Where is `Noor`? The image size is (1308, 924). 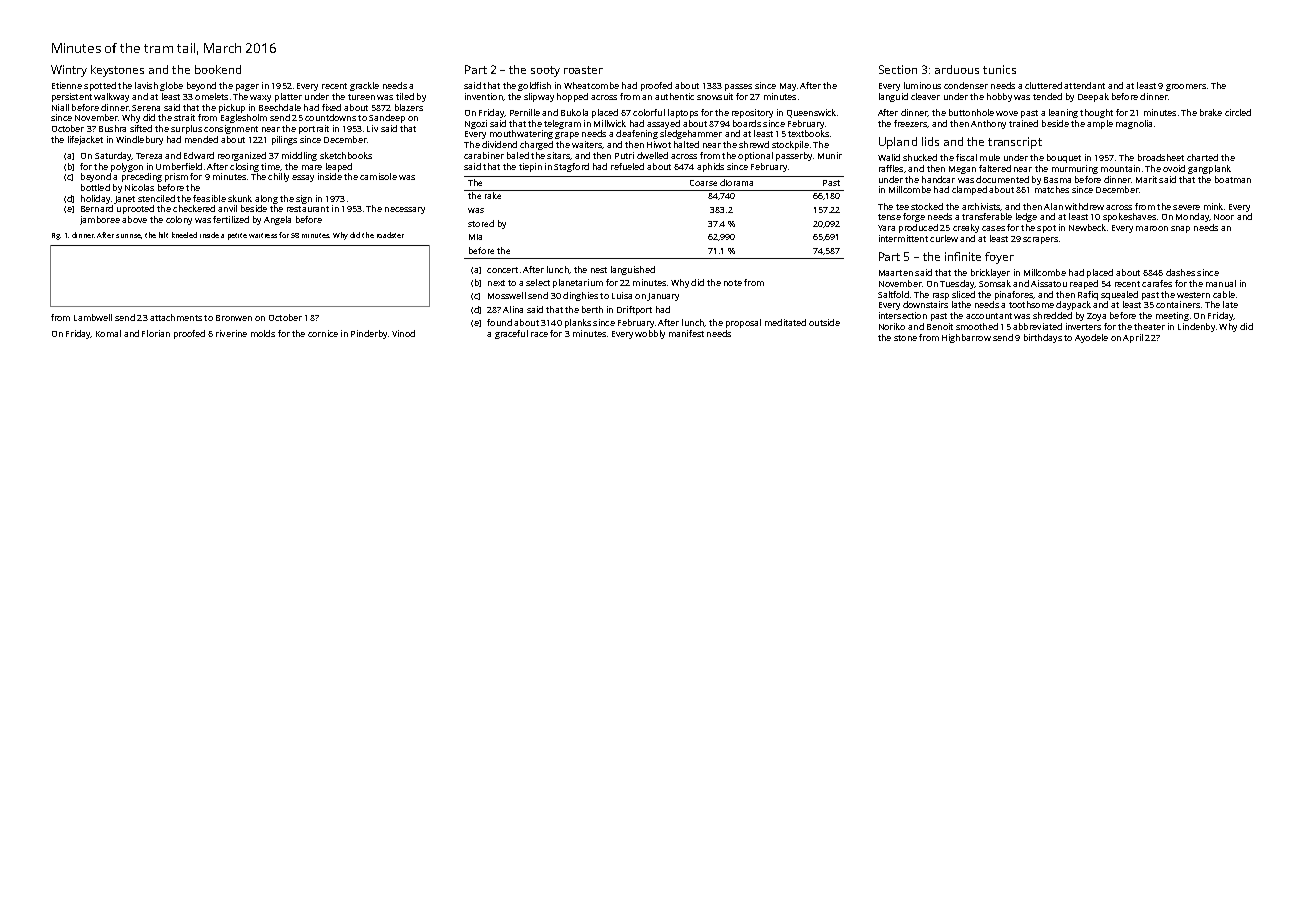 Noor is located at coordinates (1224, 217).
